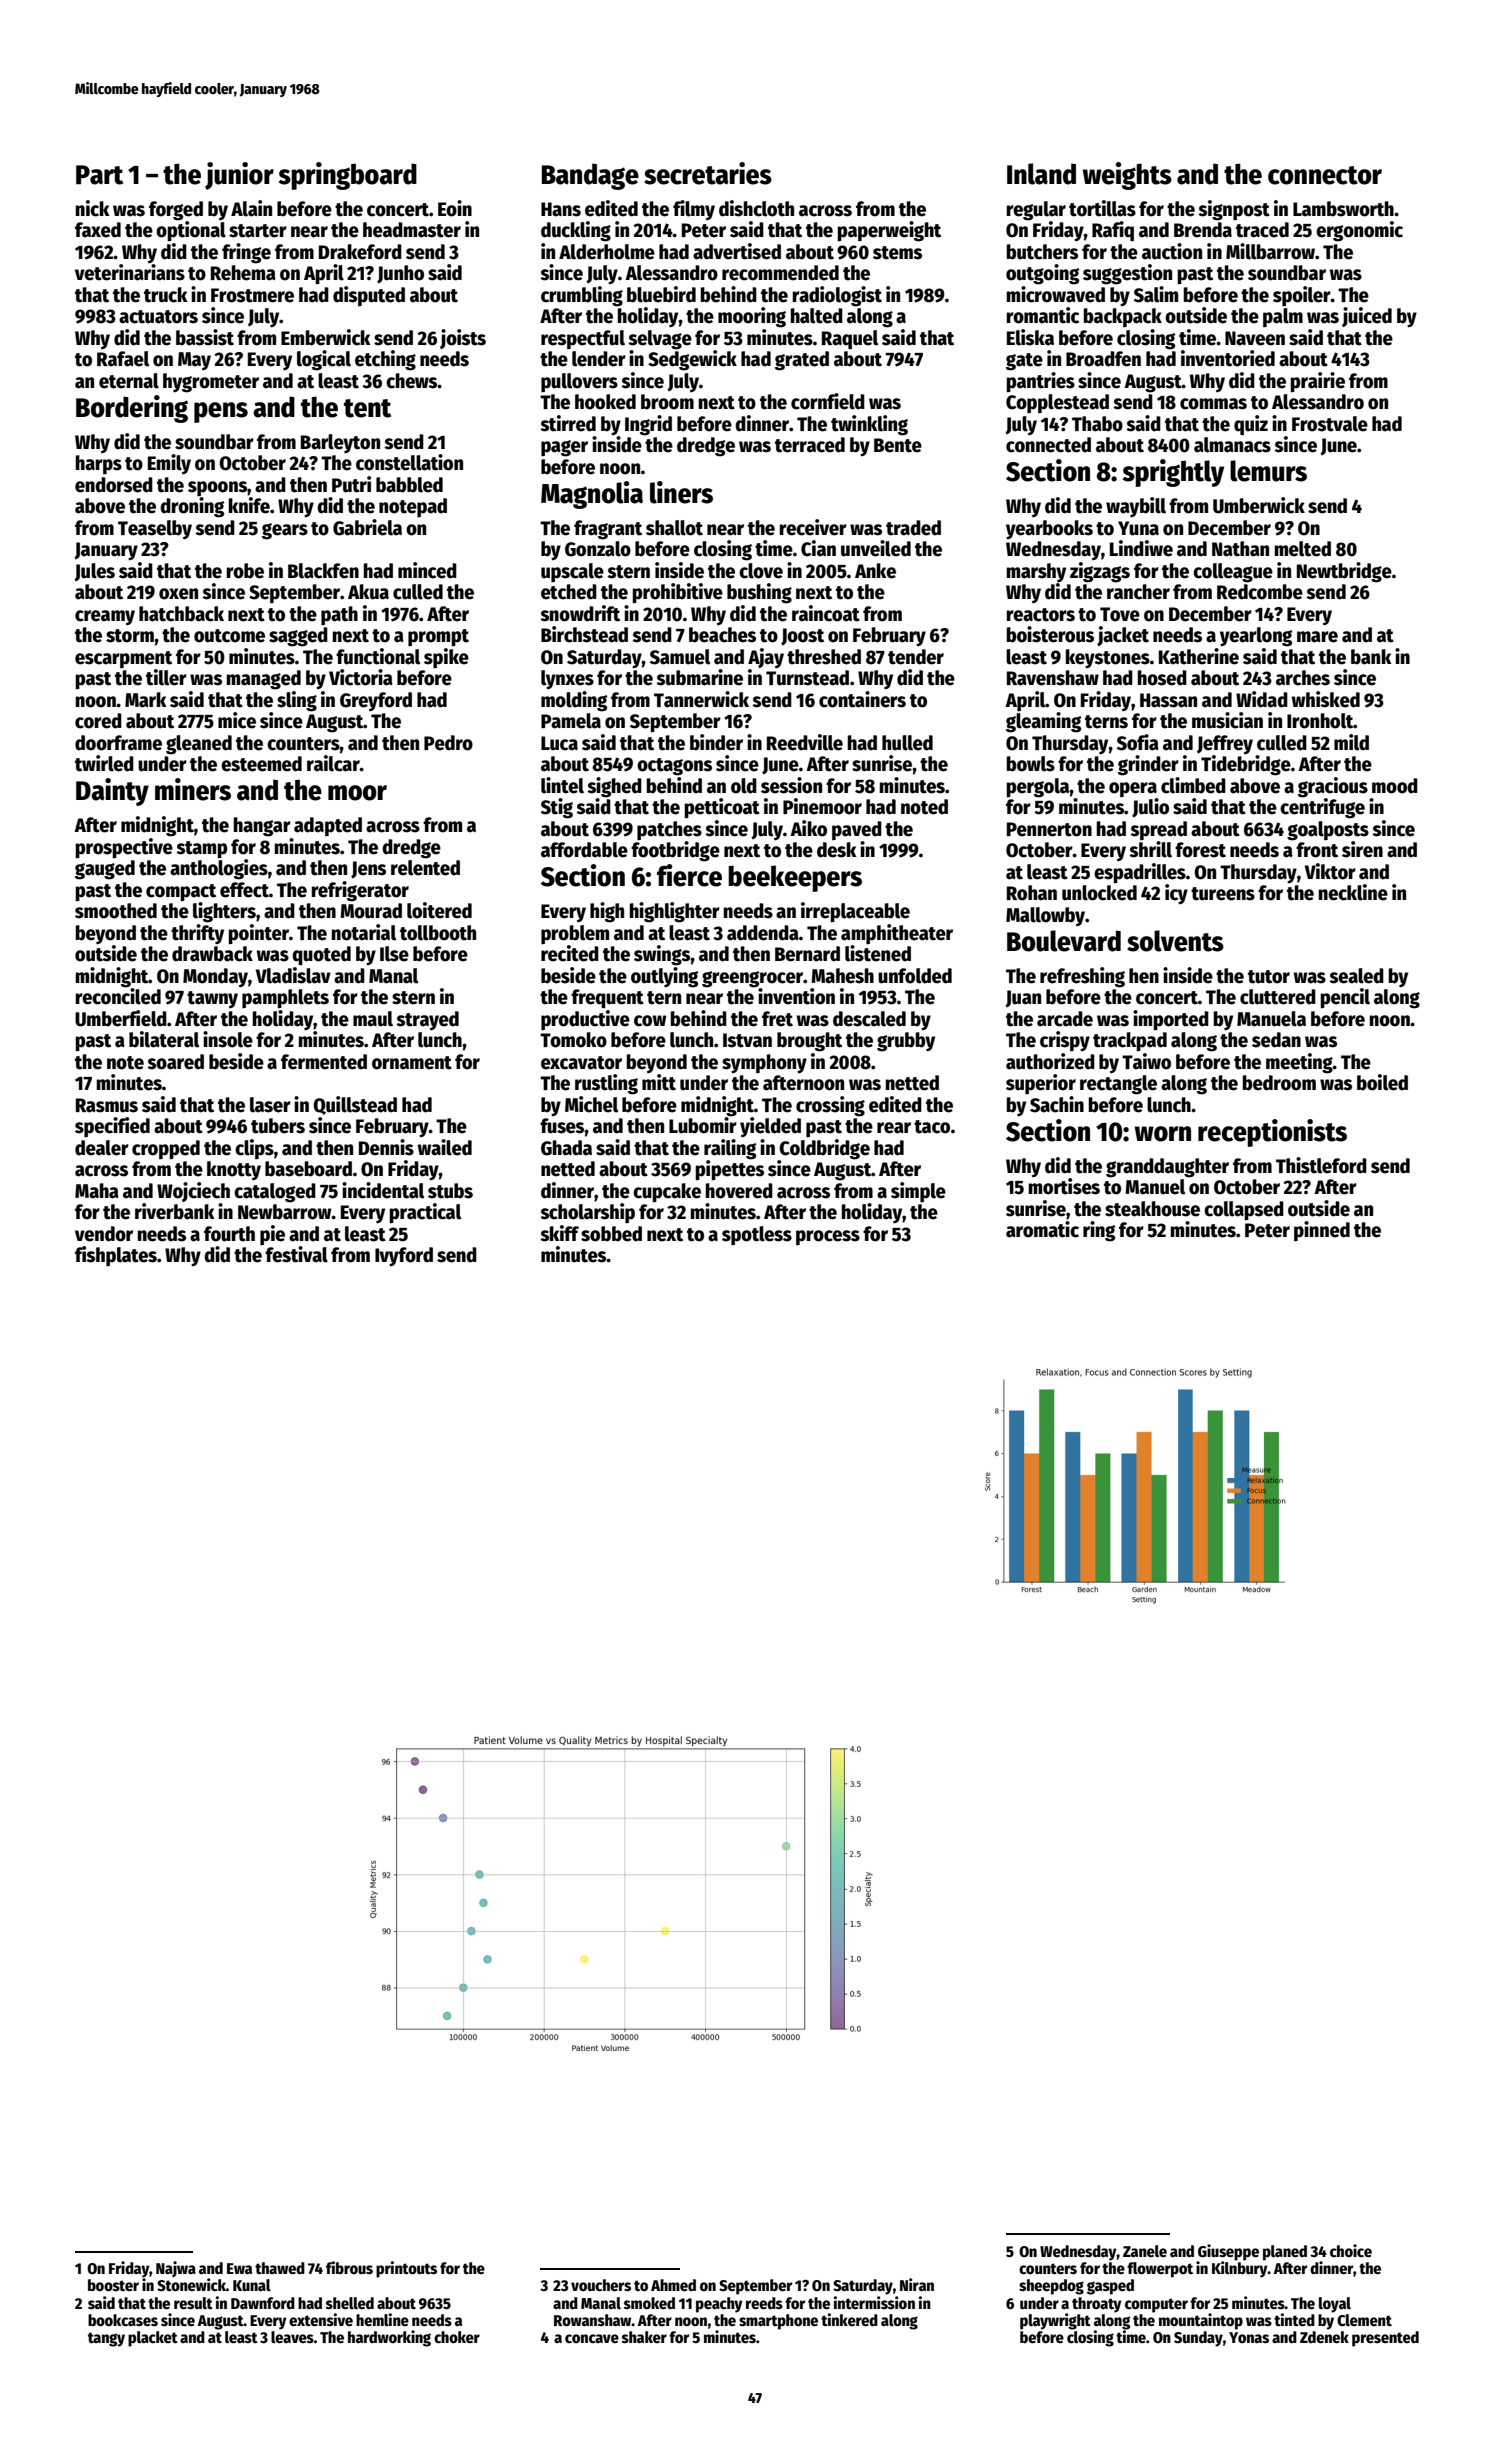  I want to click on hardworking, so click(389, 2338).
